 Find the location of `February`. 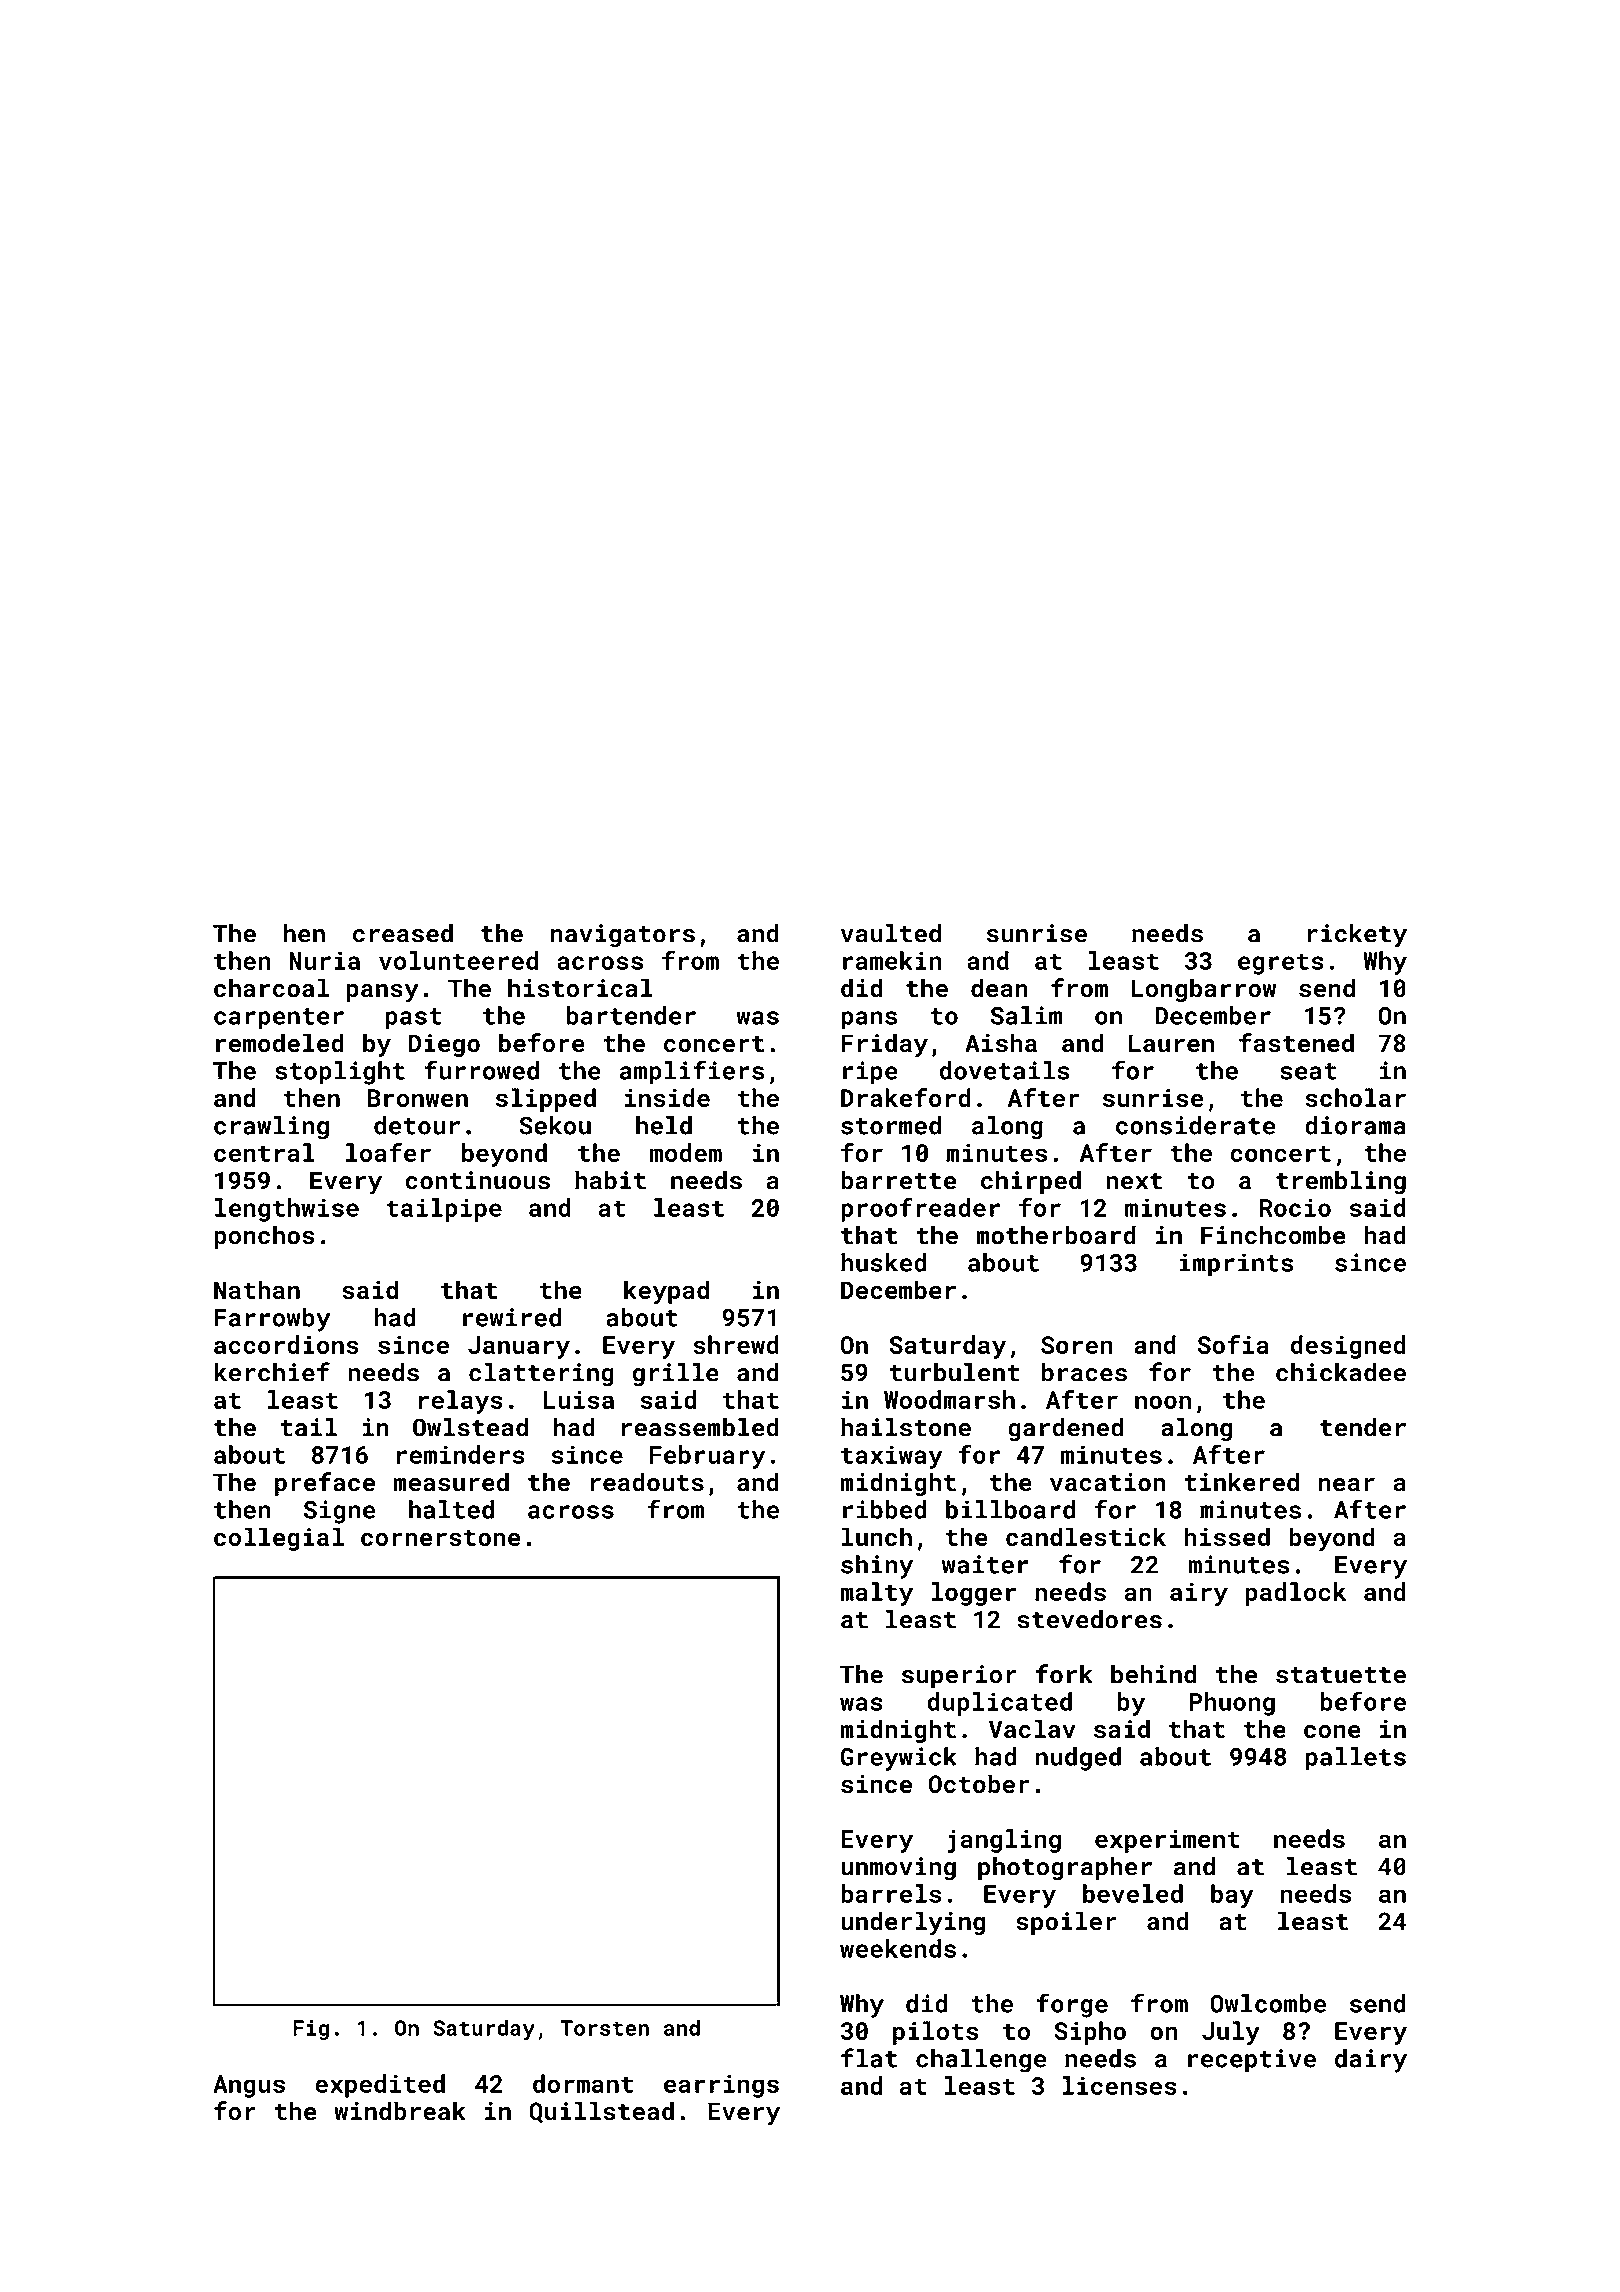

February is located at coordinates (707, 1457).
